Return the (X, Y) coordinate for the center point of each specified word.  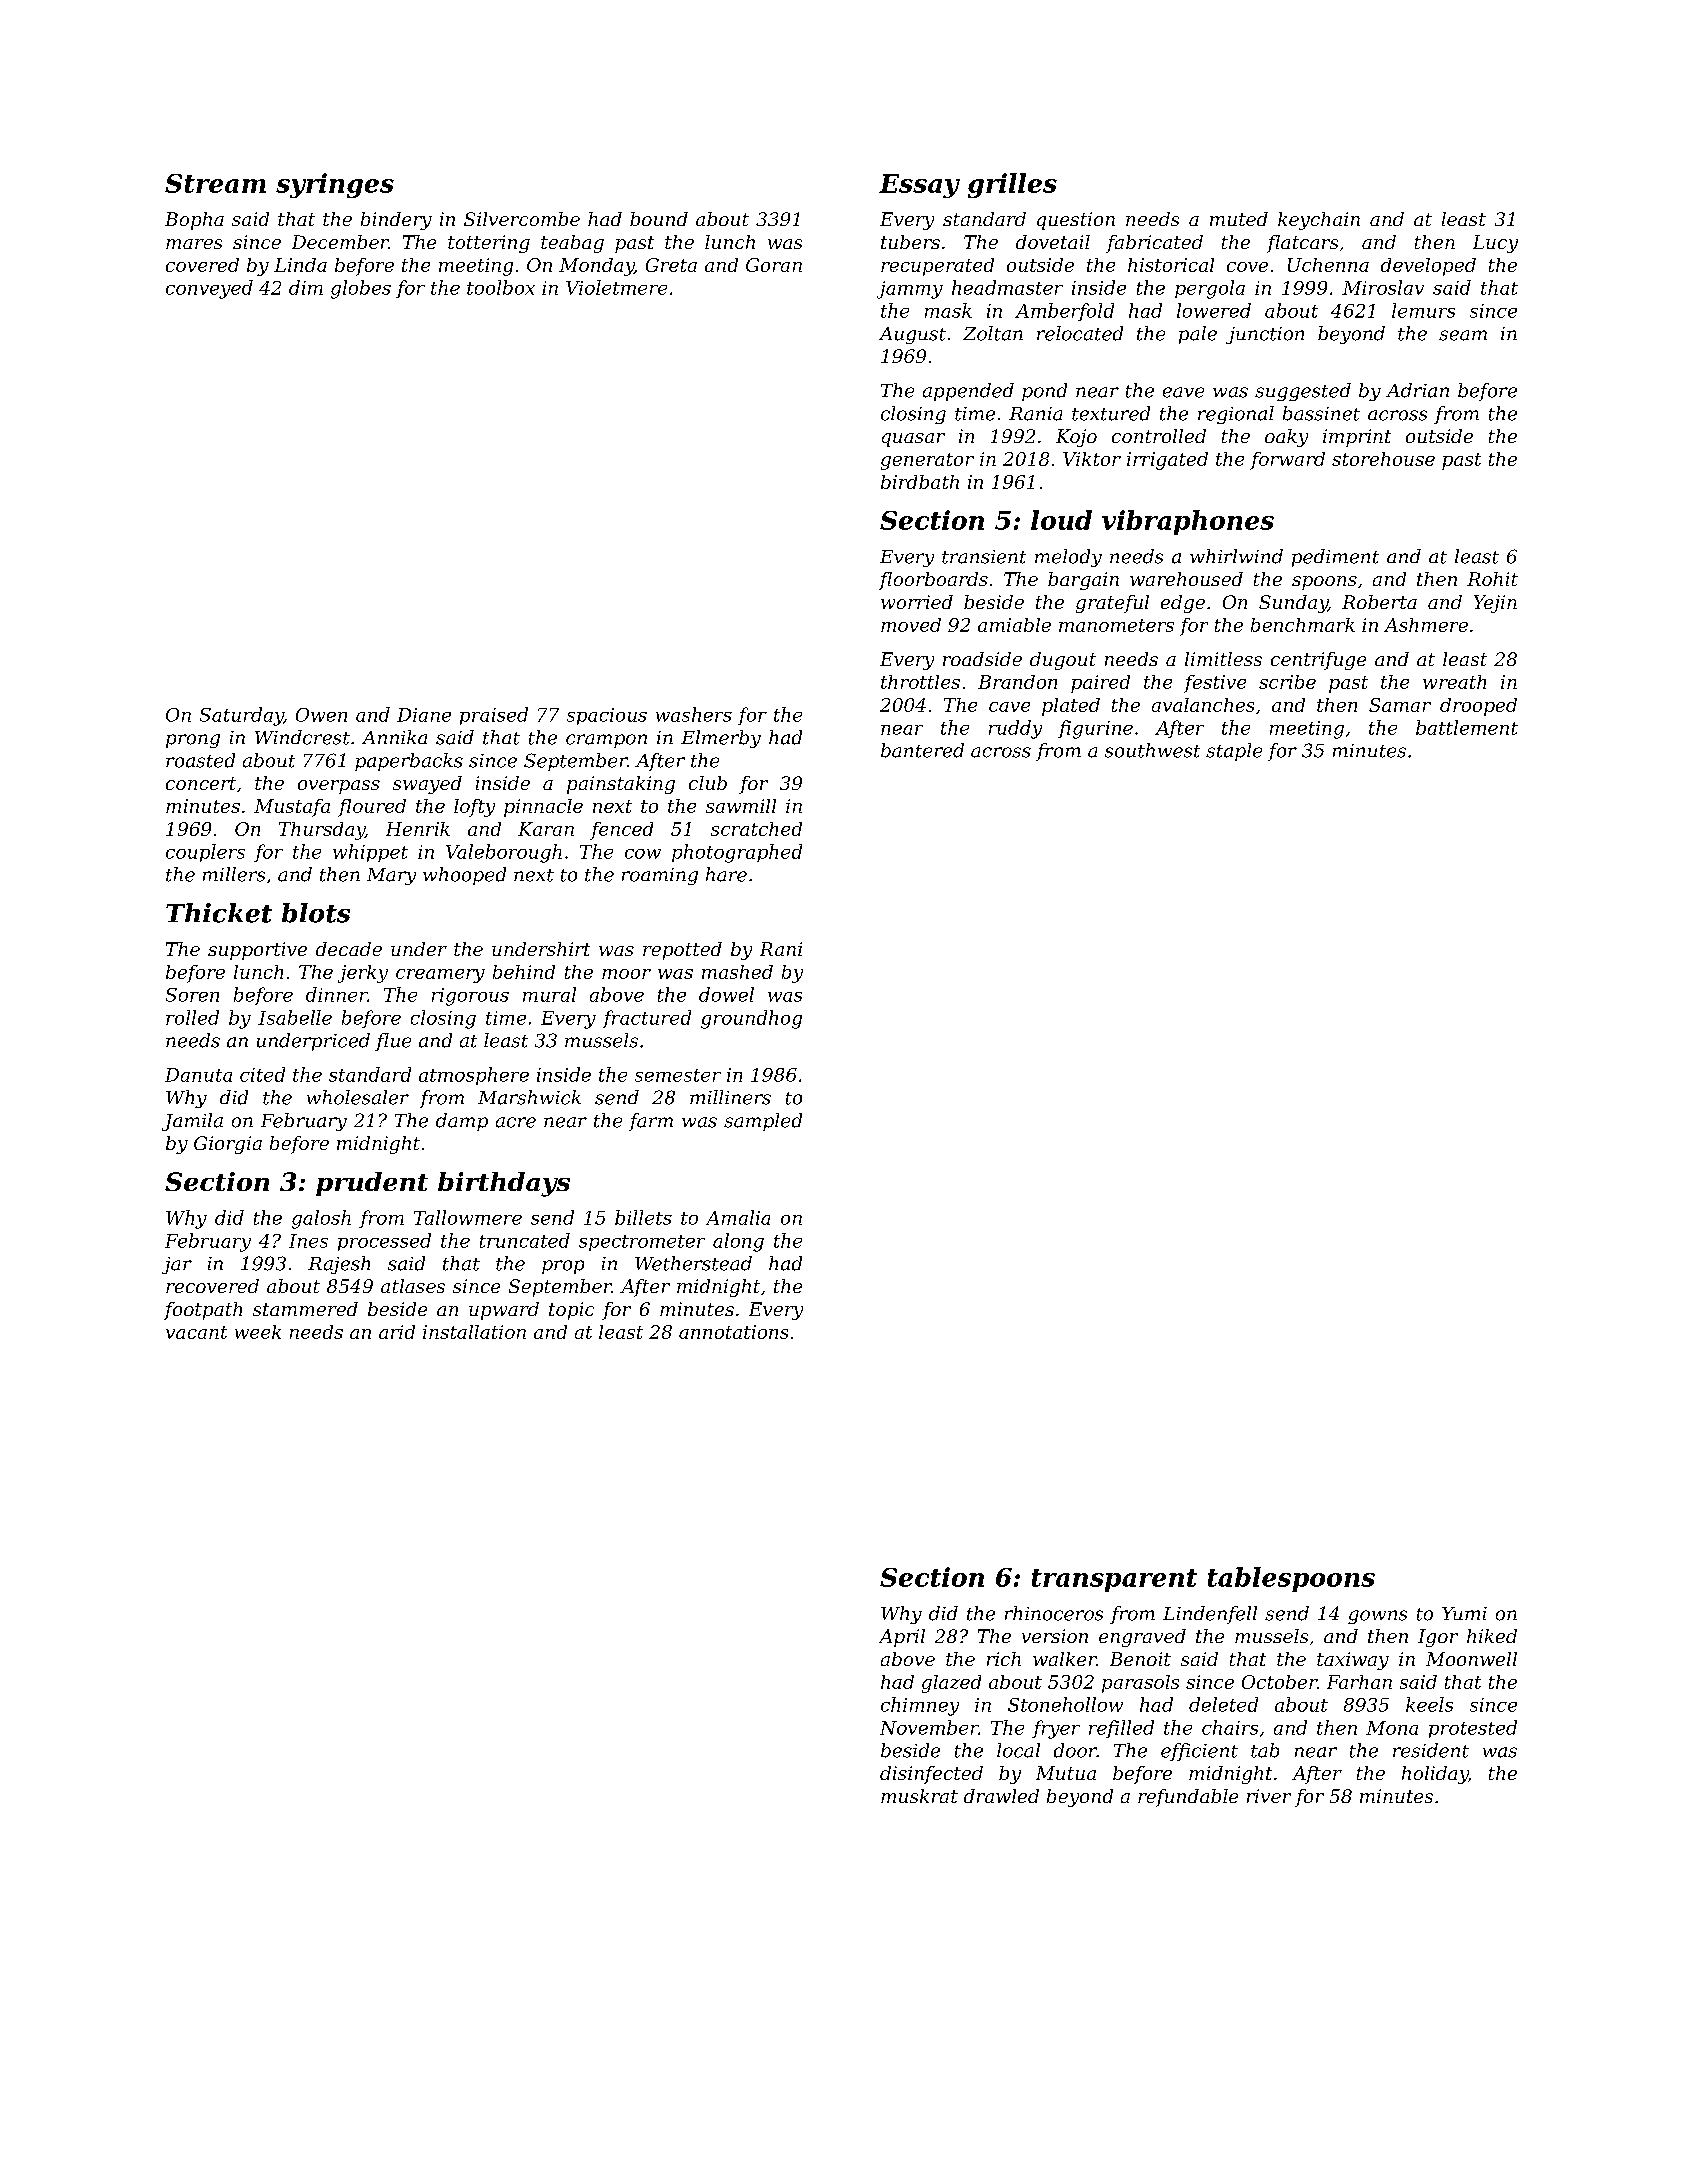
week (258, 1332)
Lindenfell (1210, 1615)
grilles (1012, 185)
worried (917, 602)
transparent (1114, 1580)
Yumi (1464, 1613)
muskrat (919, 1796)
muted (1239, 219)
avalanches (1203, 705)
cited (262, 1074)
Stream (215, 183)
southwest (1152, 750)
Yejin (1495, 604)
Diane (424, 715)
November (929, 1727)
